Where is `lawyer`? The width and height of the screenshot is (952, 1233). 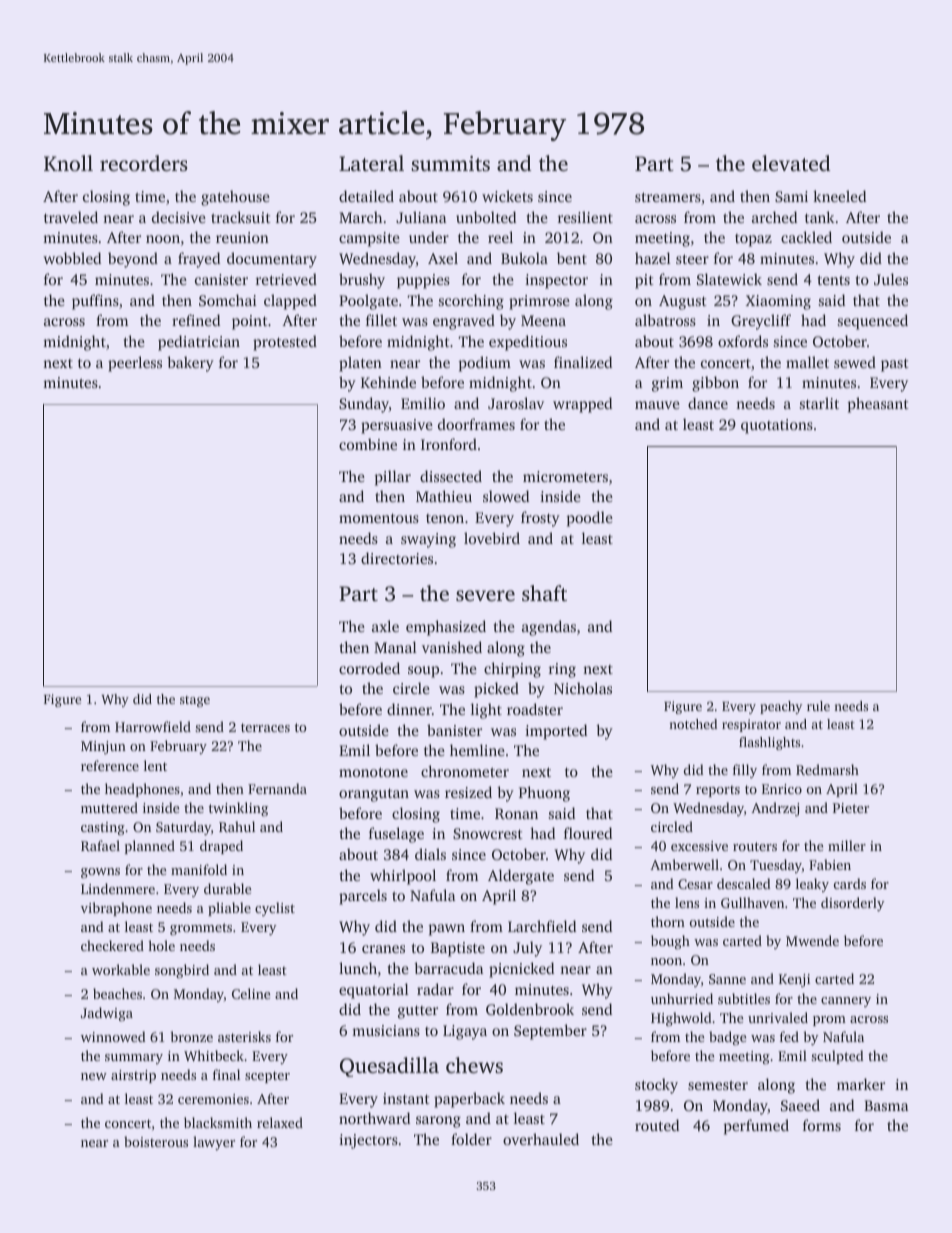
lawyer is located at coordinates (214, 1143).
